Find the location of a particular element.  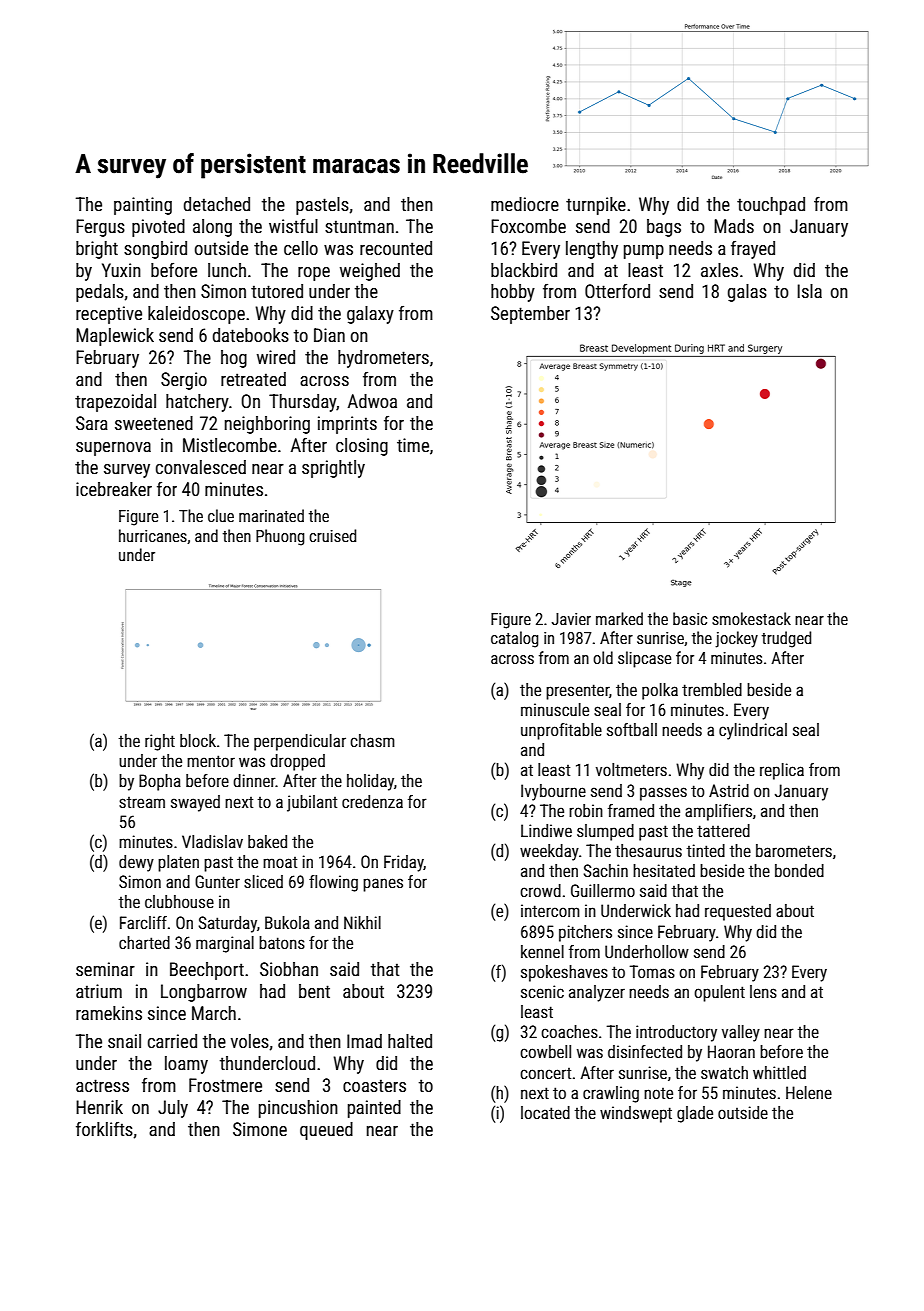

requested is located at coordinates (738, 912).
